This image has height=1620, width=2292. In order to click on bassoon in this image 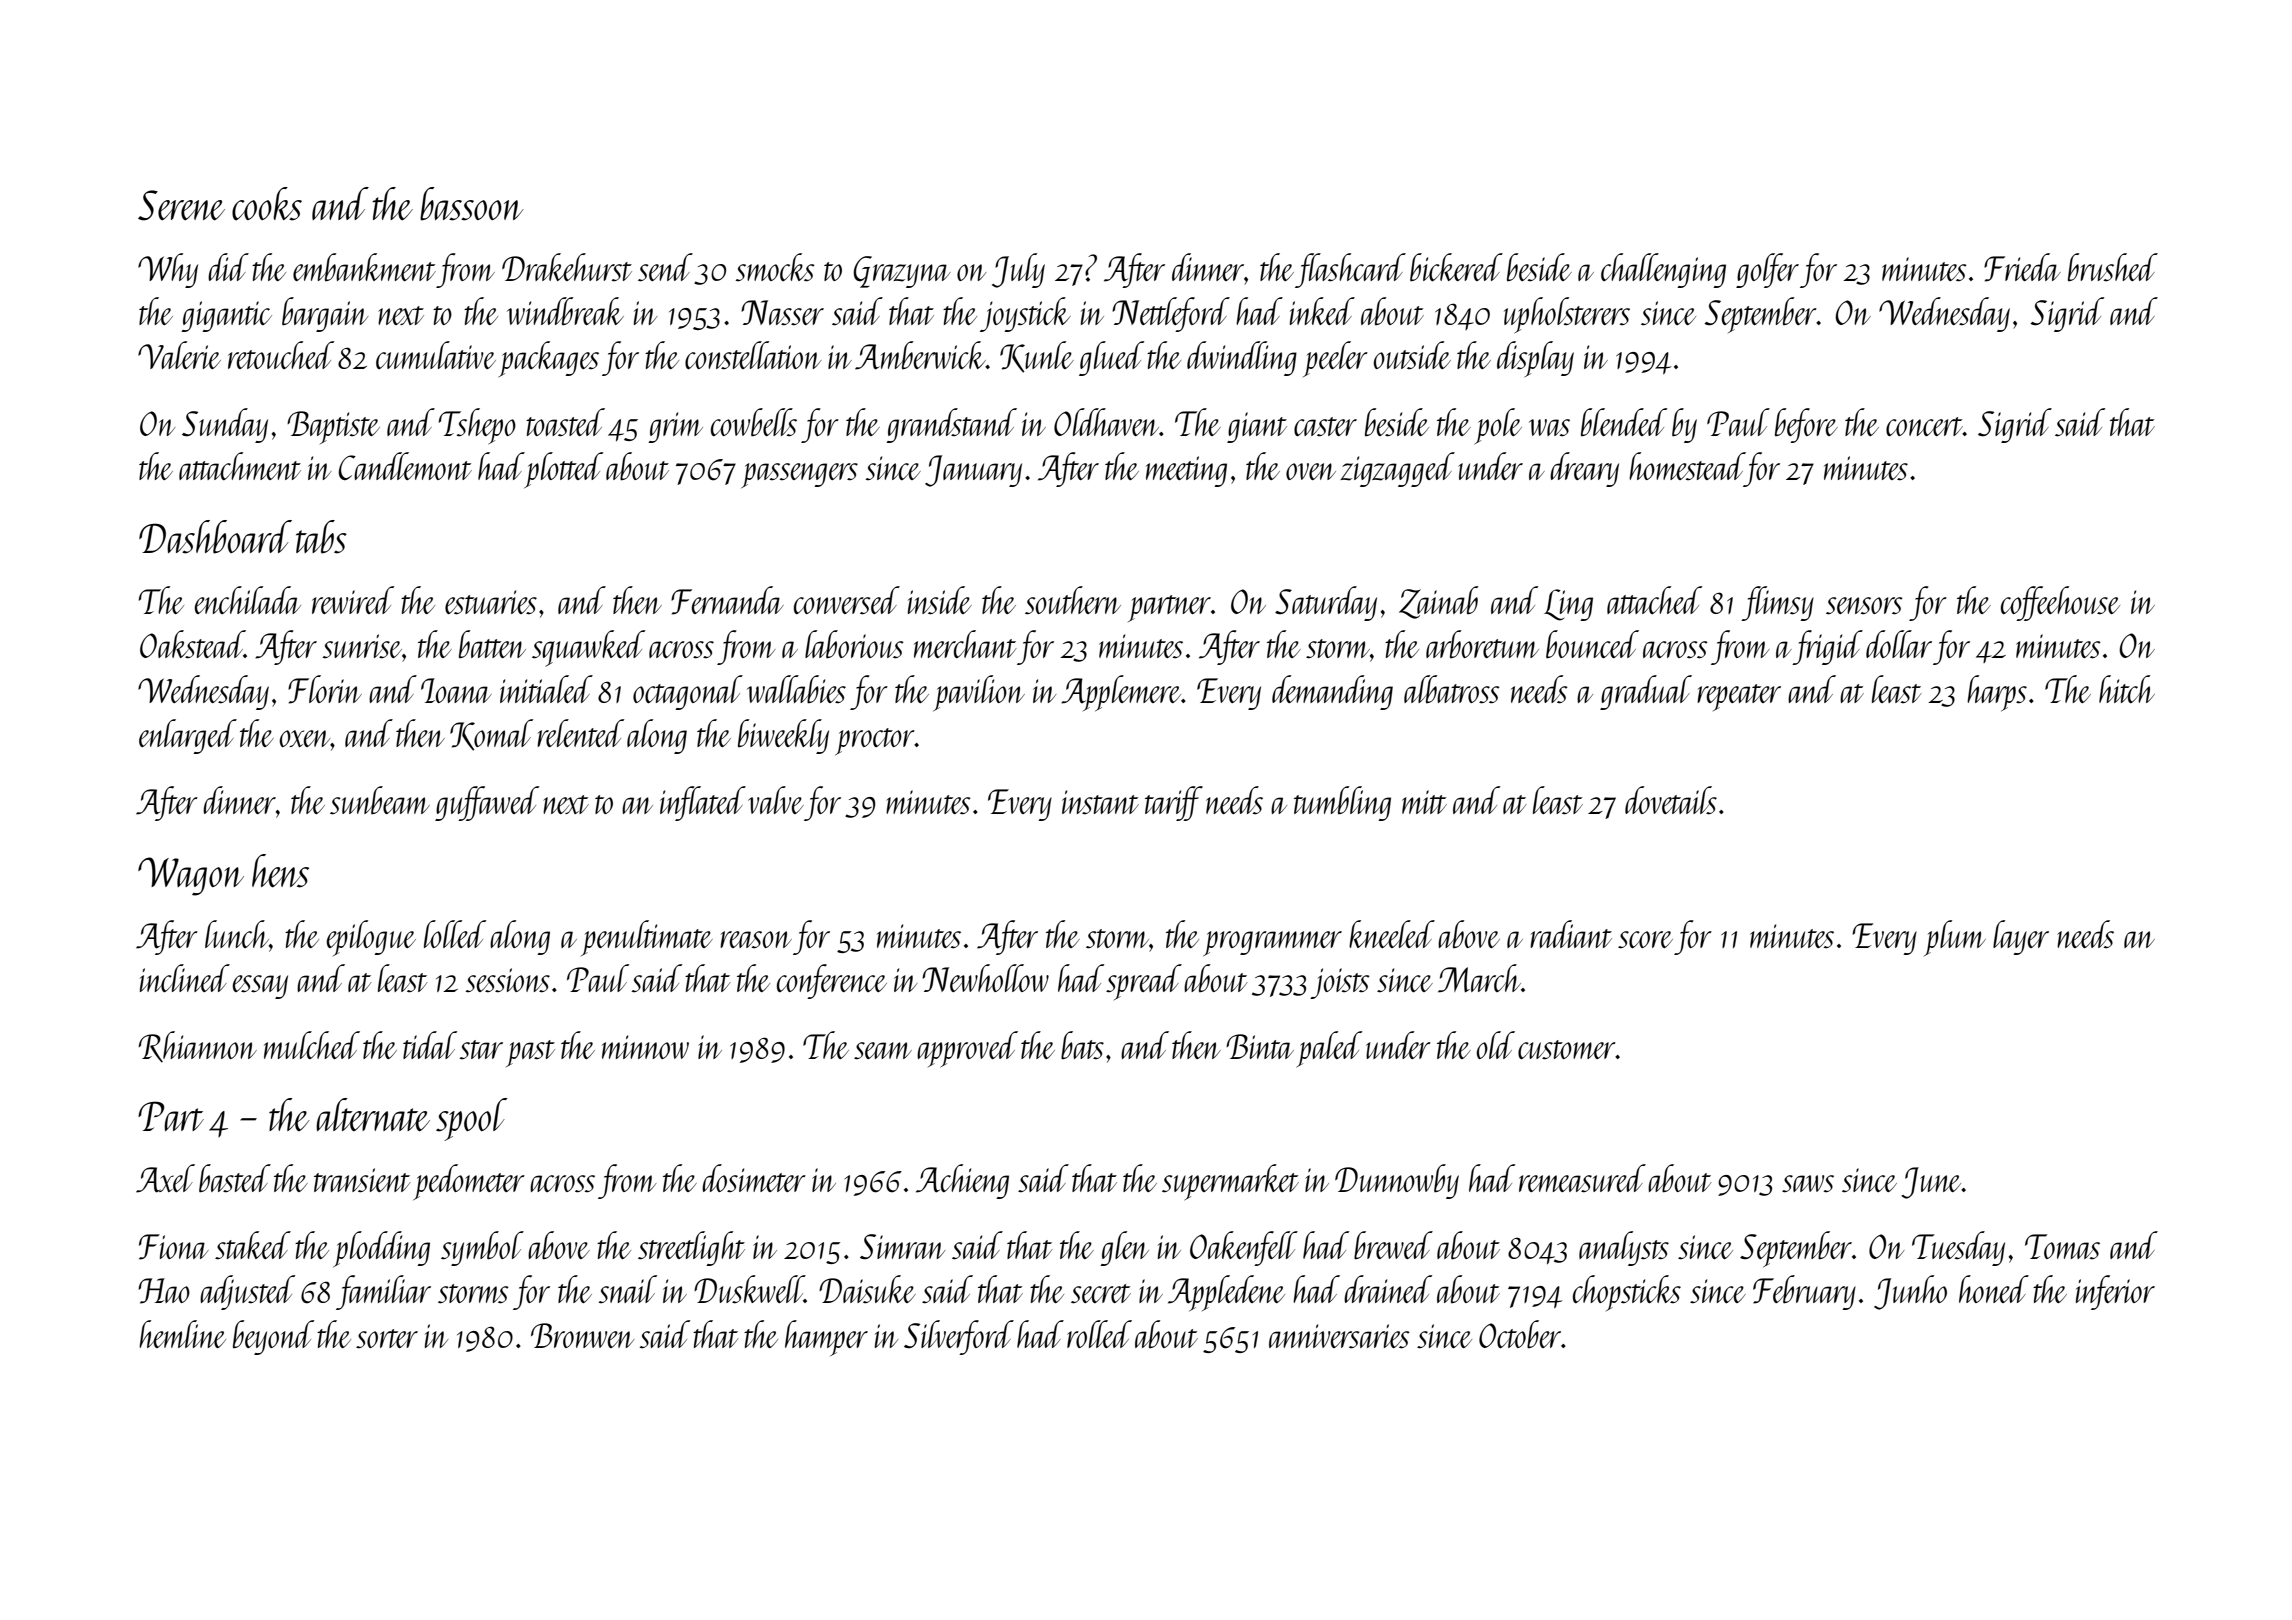, I will do `click(472, 204)`.
